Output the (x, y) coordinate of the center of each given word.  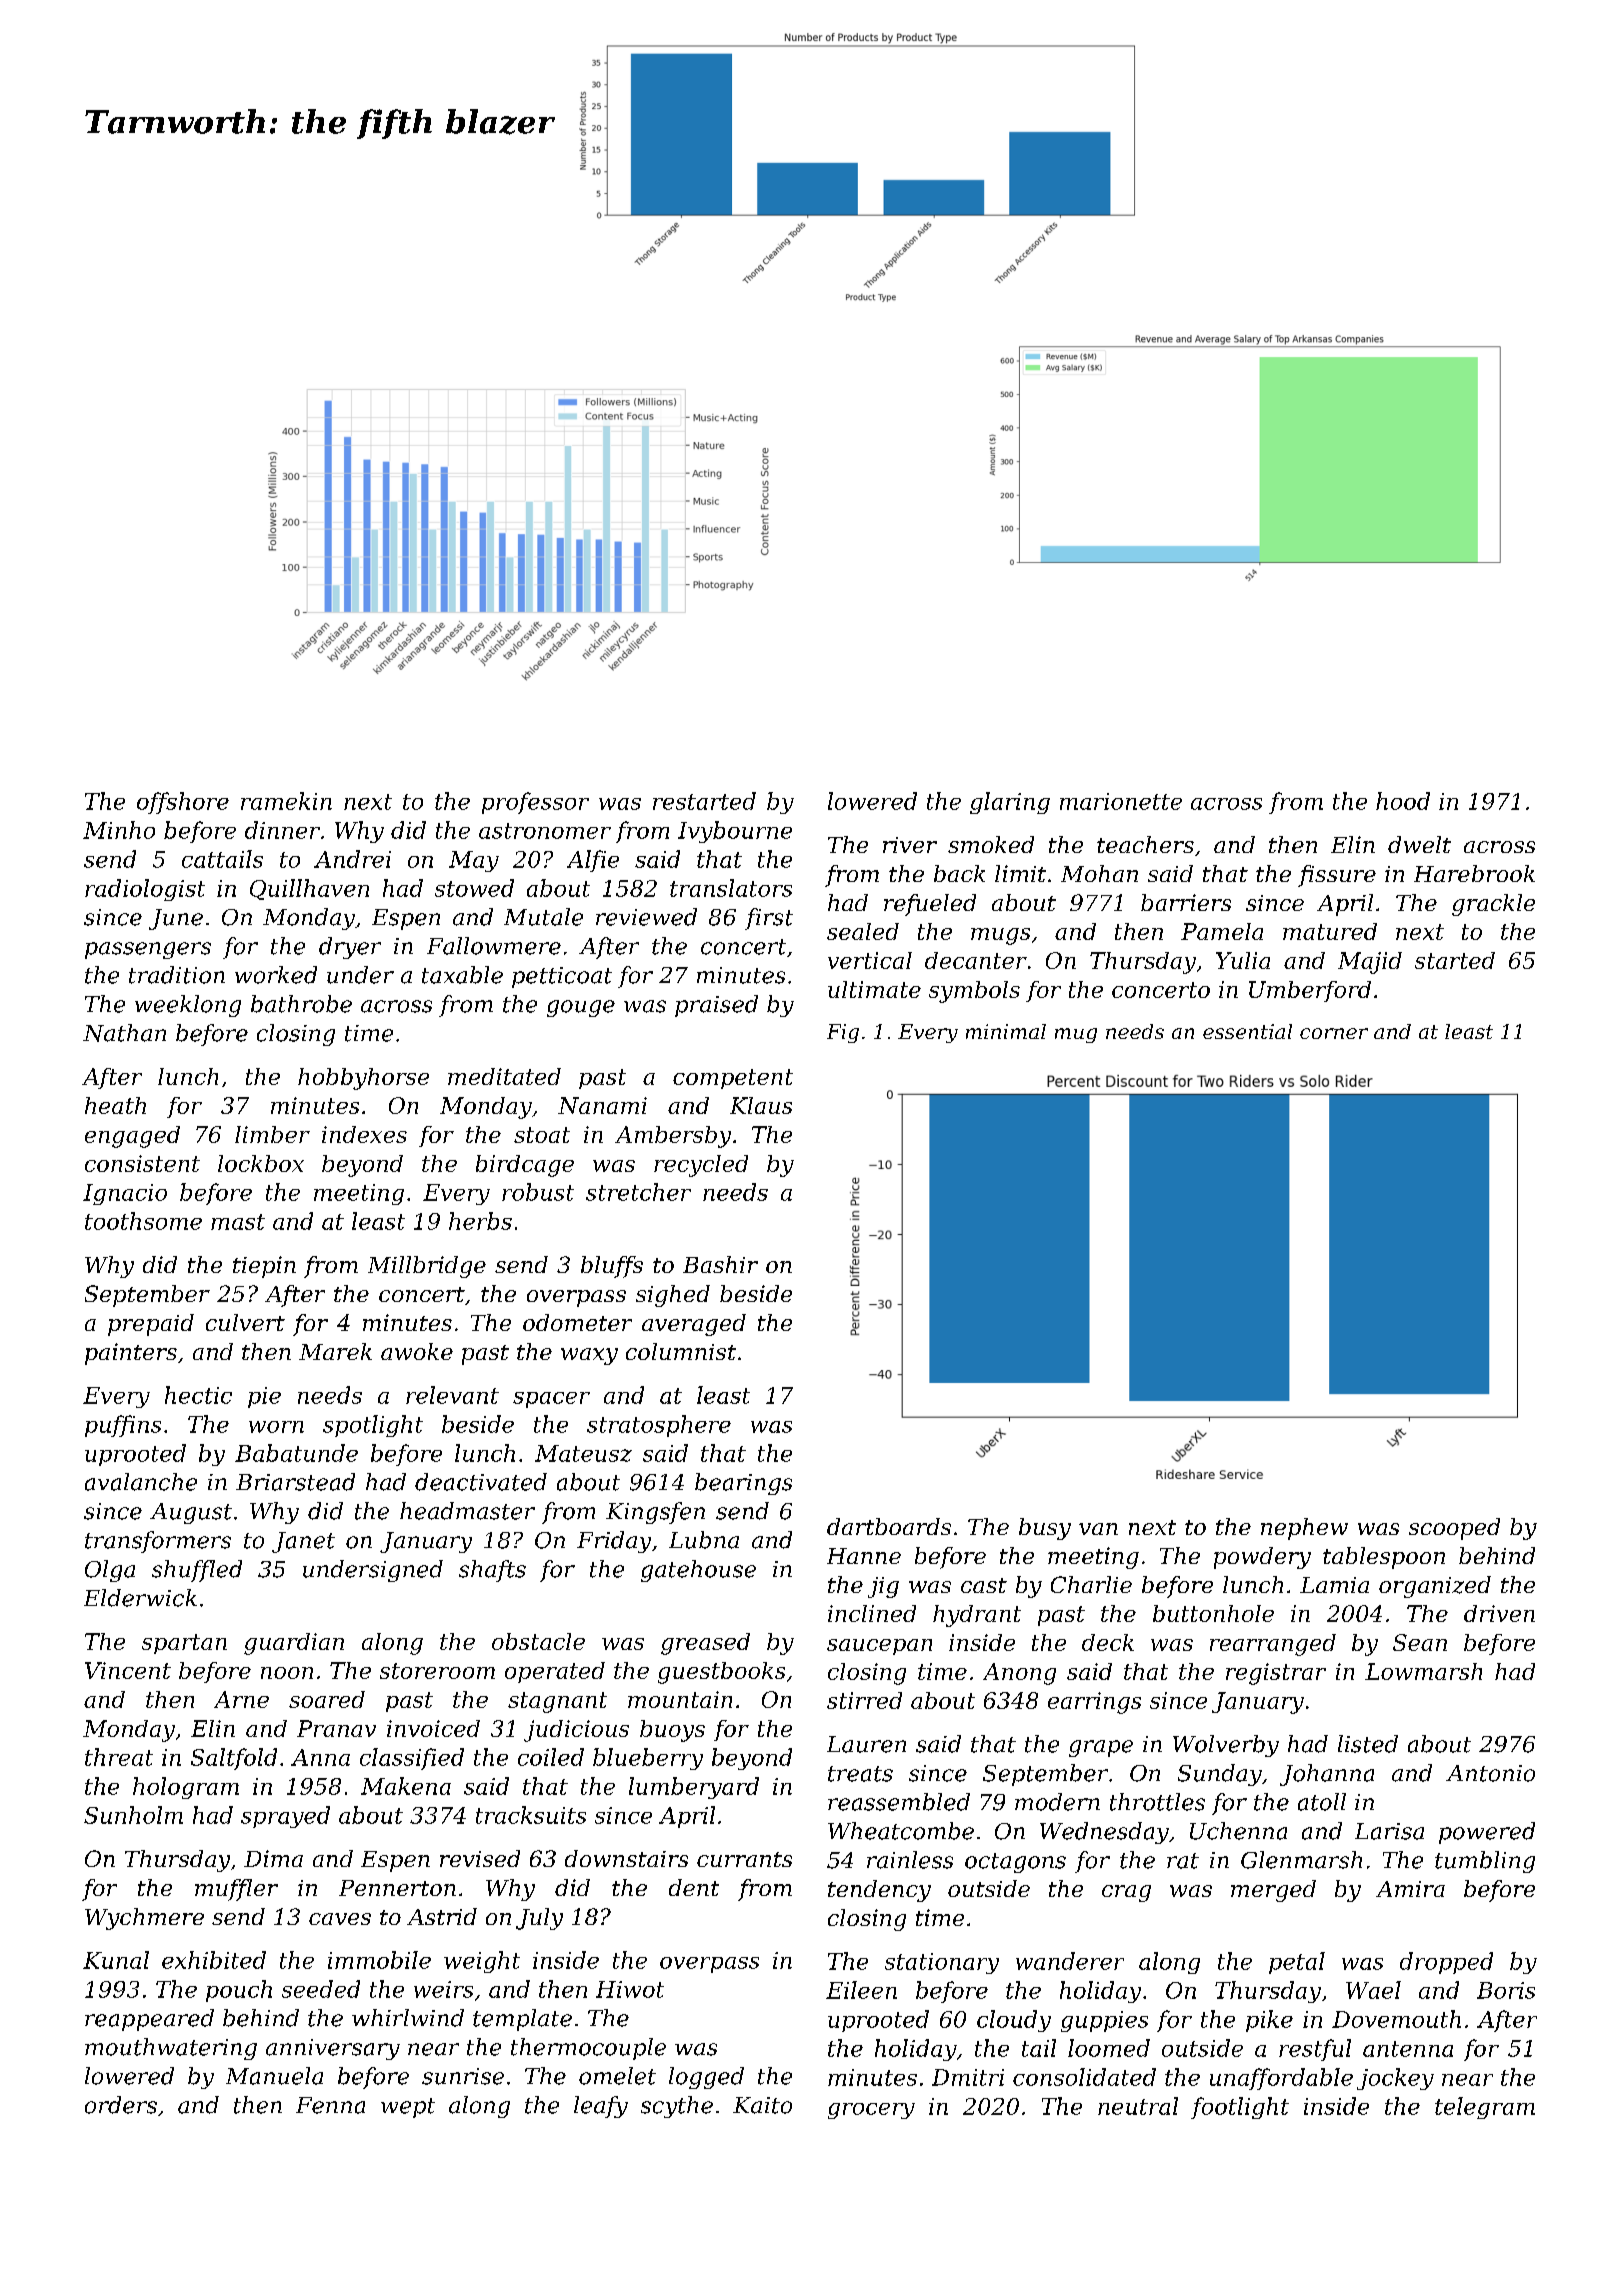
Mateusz (583, 1453)
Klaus (761, 1105)
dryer (350, 948)
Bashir (720, 1264)
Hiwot (630, 1989)
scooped (1454, 1529)
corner (1334, 1033)
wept (408, 2108)
